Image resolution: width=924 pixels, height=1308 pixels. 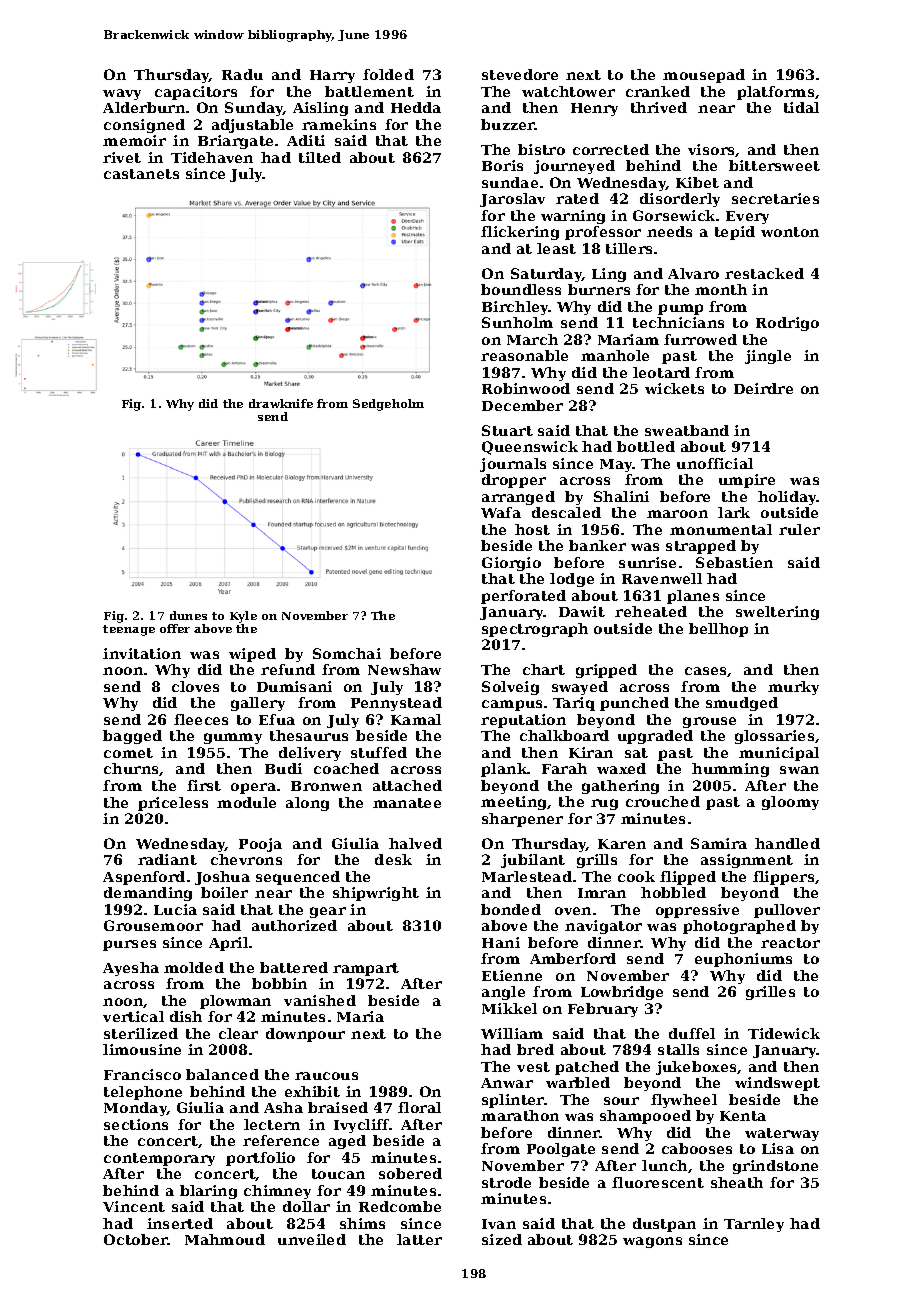 What do you see at coordinates (674, 388) in the document?
I see `wickets` at bounding box center [674, 388].
